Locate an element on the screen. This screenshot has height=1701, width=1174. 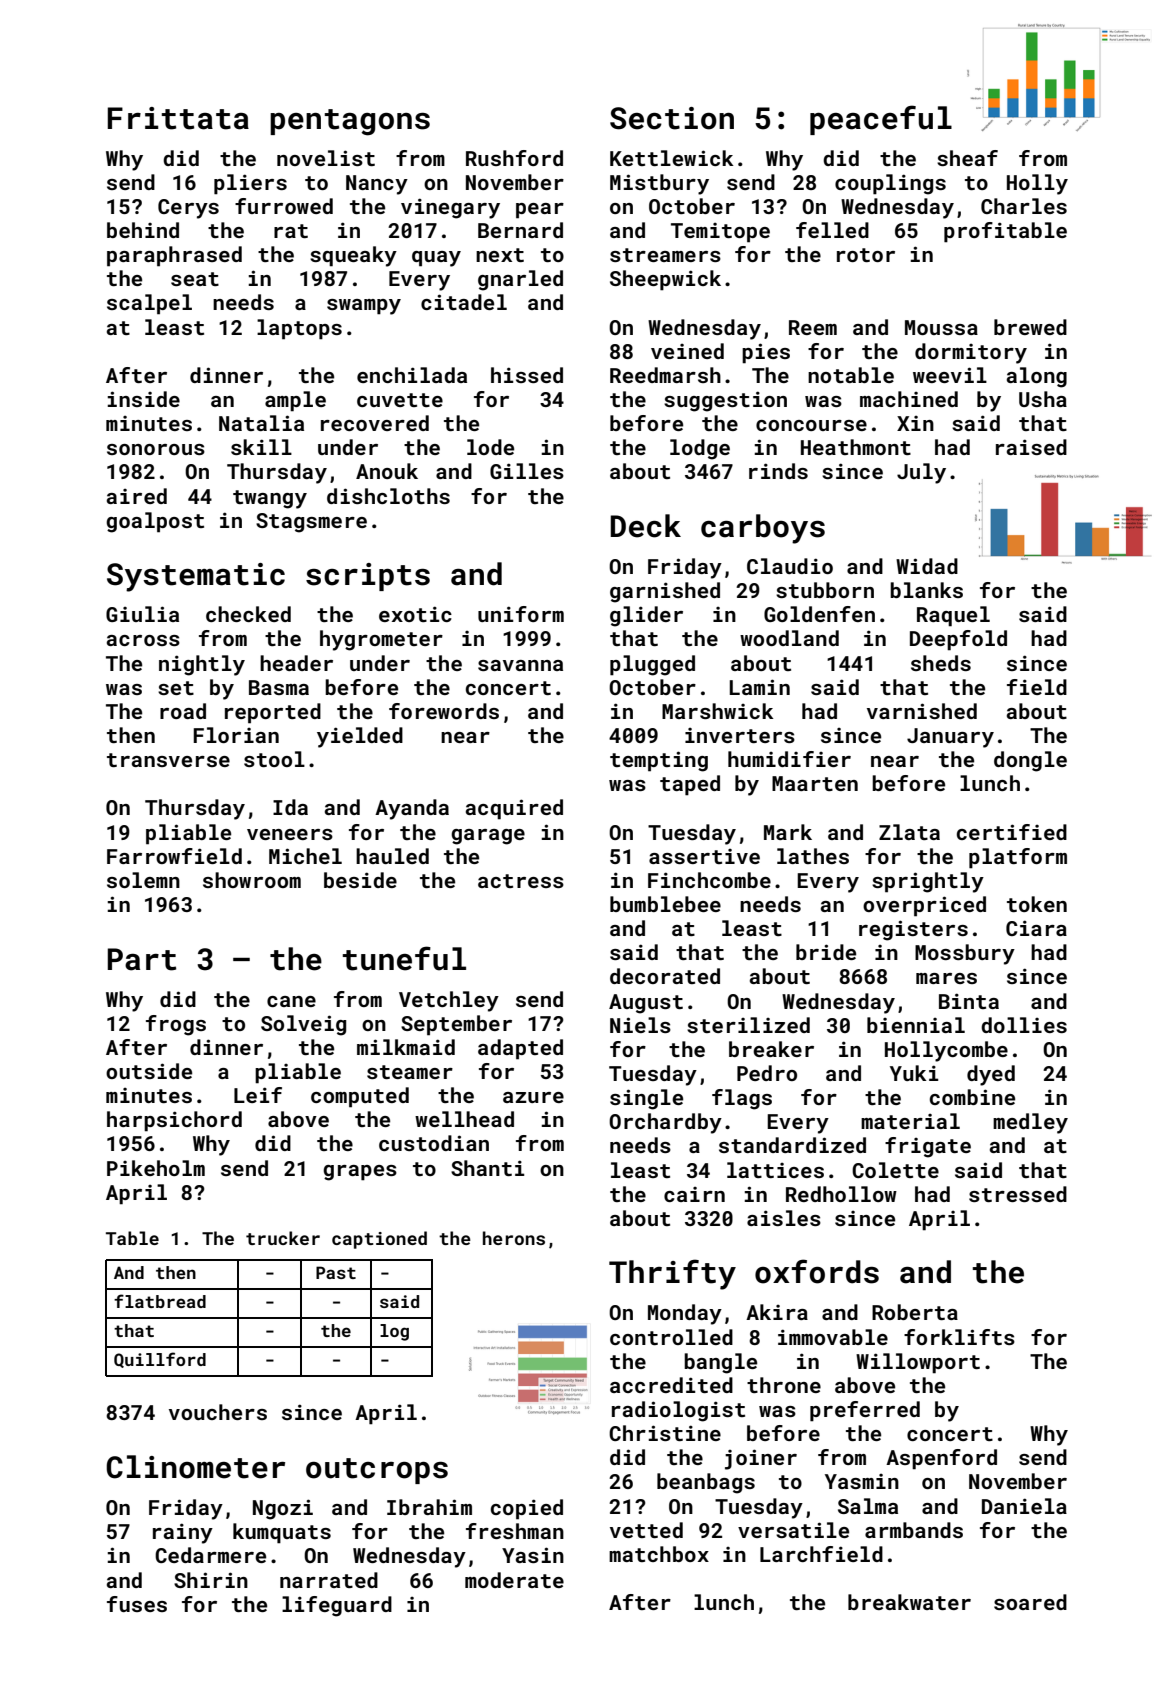
herons is located at coordinates (514, 1238).
